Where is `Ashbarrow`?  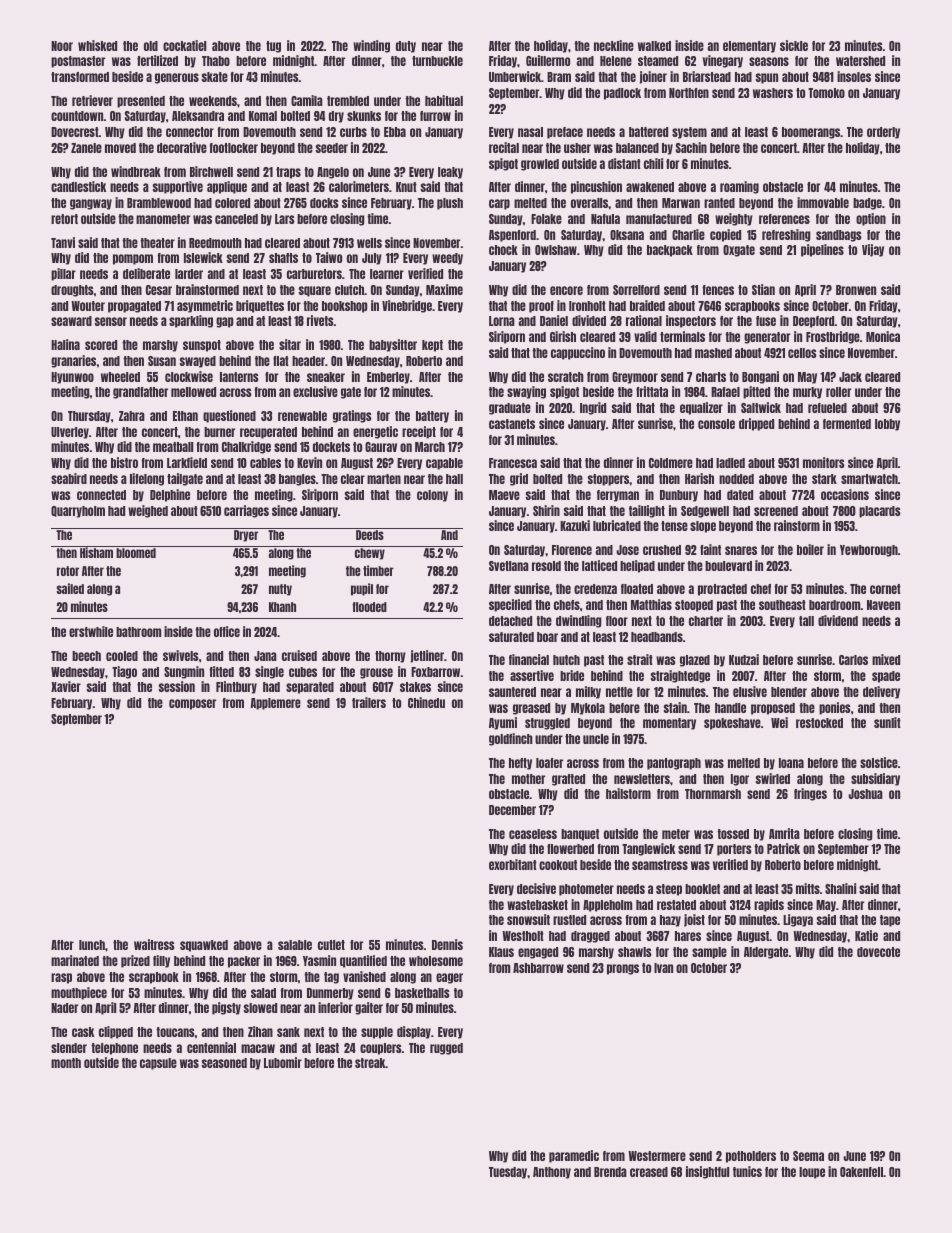
Ashbarrow is located at coordinates (538, 968).
